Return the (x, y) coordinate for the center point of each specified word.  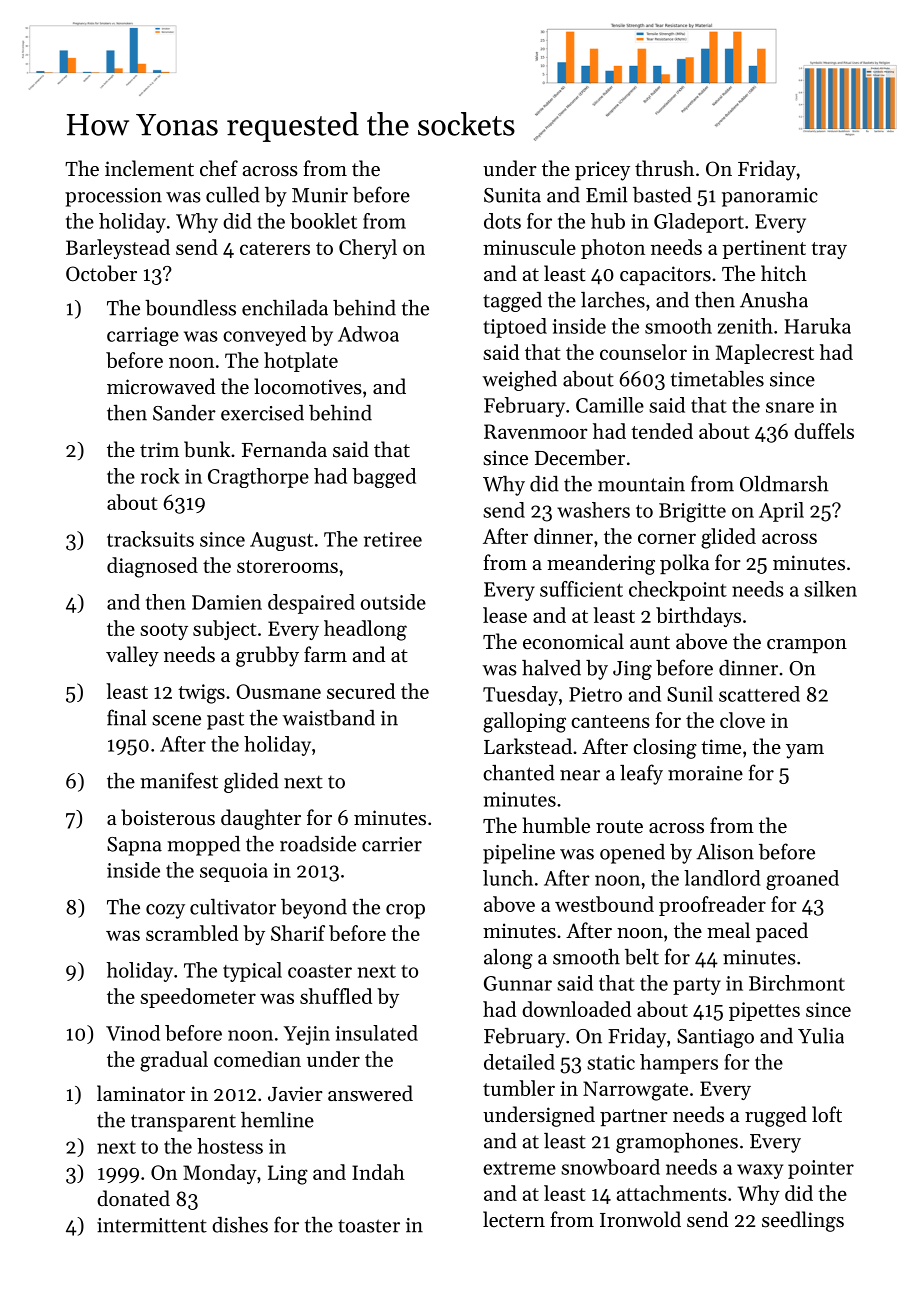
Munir (320, 195)
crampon (807, 646)
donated (133, 1198)
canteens (610, 721)
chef (219, 168)
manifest (179, 780)
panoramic (770, 197)
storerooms (287, 566)
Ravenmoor (535, 431)
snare (790, 407)
